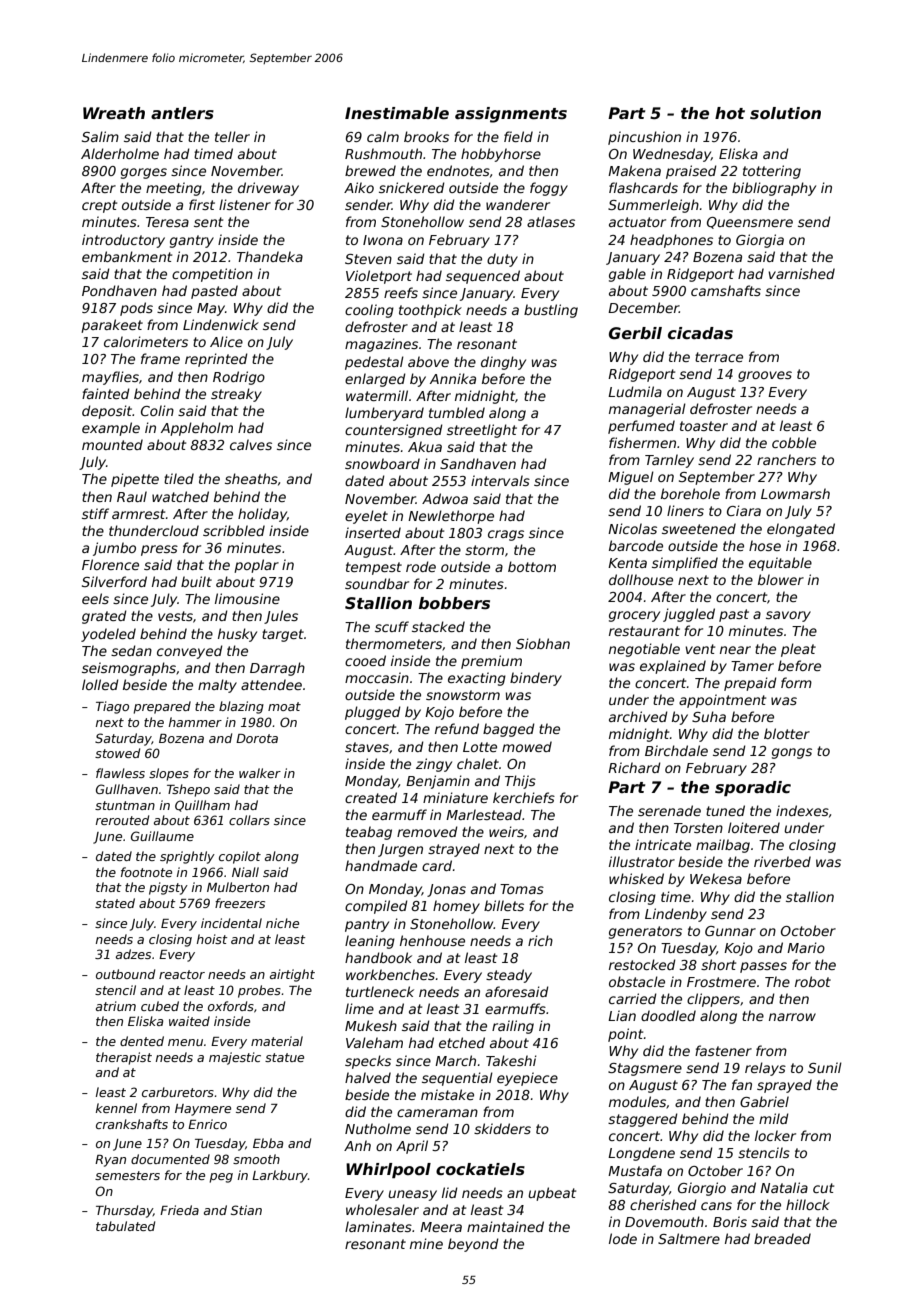 This page has width=924, height=1308. What do you see at coordinates (730, 113) in the page?
I see `hot` at bounding box center [730, 113].
